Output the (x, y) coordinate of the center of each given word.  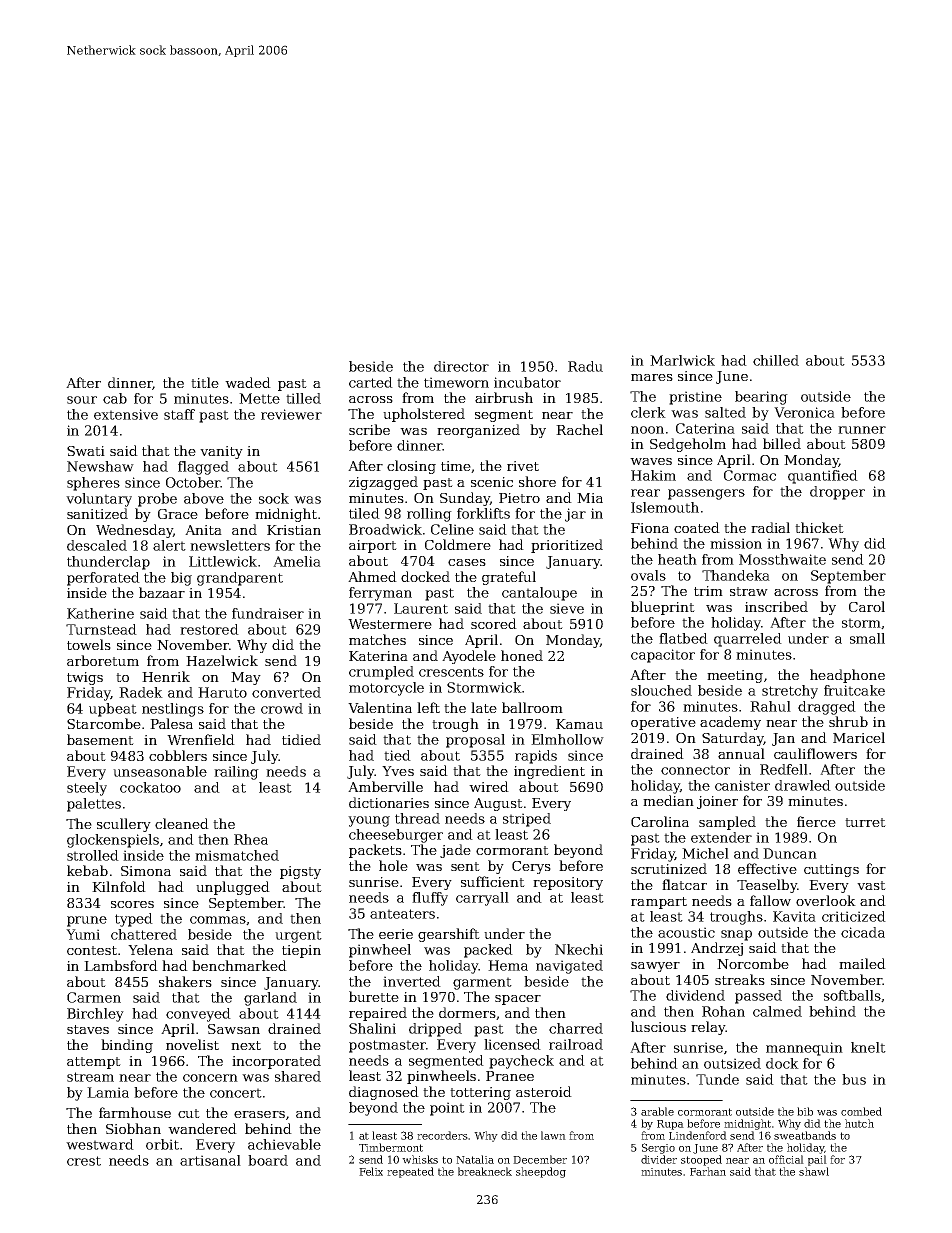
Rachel (579, 429)
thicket (819, 527)
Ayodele (469, 657)
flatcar (684, 884)
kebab (87, 870)
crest (84, 1161)
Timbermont (391, 1147)
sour (82, 400)
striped (527, 820)
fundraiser (268, 613)
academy (730, 723)
